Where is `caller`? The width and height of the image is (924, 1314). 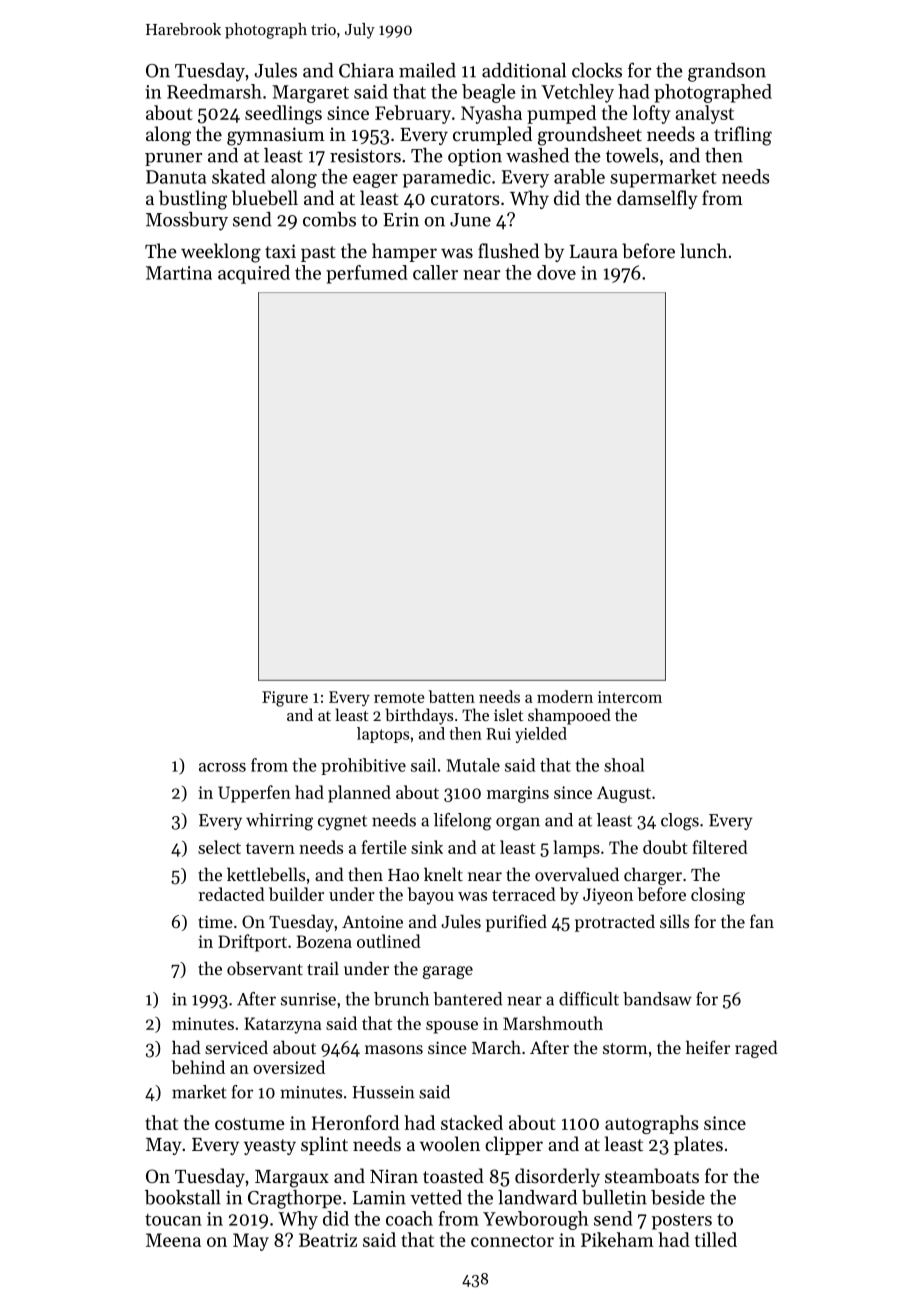 caller is located at coordinates (435, 272).
